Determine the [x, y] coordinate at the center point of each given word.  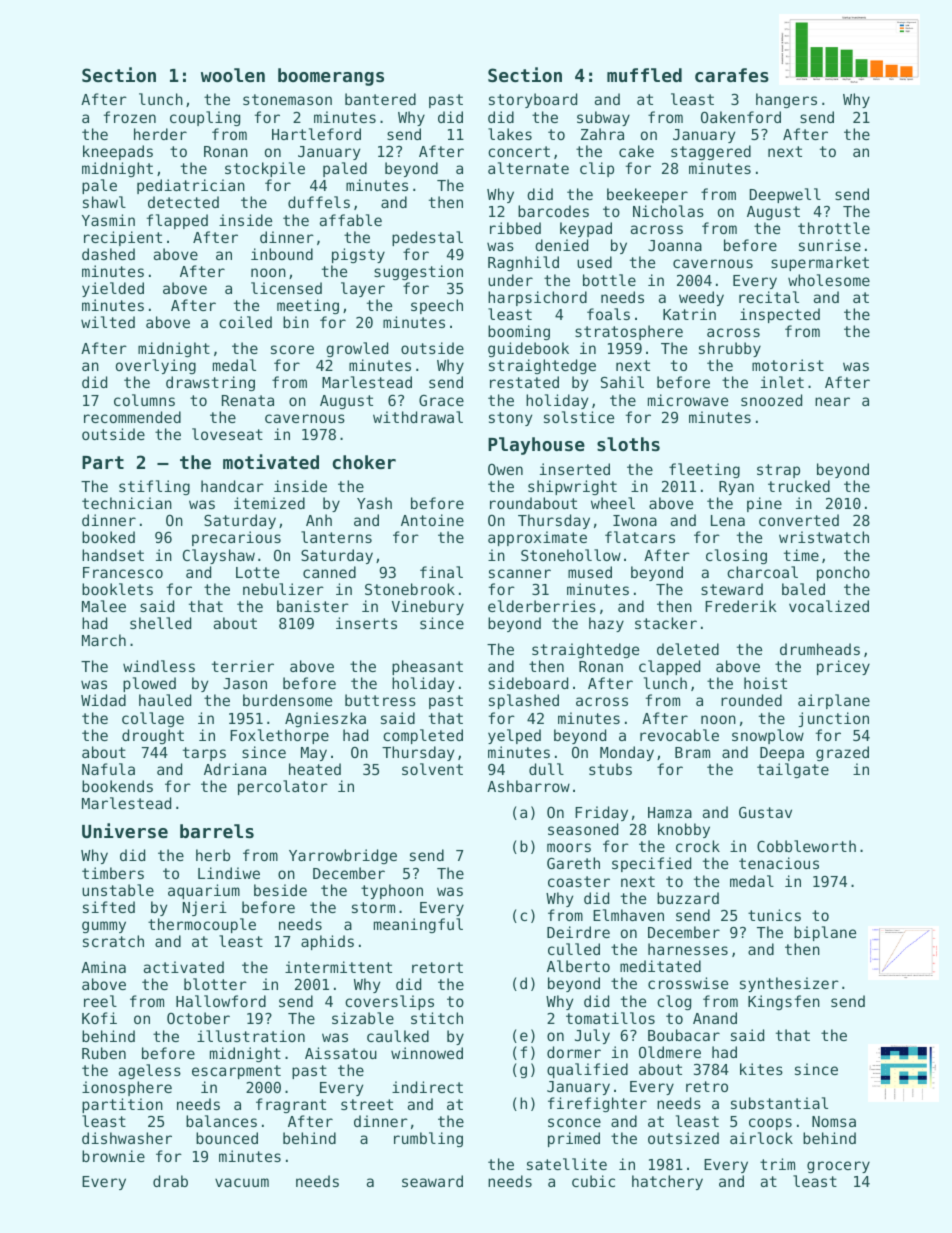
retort [437, 967]
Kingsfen [784, 1002]
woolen [233, 75]
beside [280, 890]
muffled [644, 75]
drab [170, 1181]
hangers [786, 100]
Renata [248, 400]
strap [778, 471]
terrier [243, 666]
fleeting [704, 470]
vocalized [829, 606]
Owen [505, 469]
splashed [524, 701]
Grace [441, 400]
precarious [236, 538]
